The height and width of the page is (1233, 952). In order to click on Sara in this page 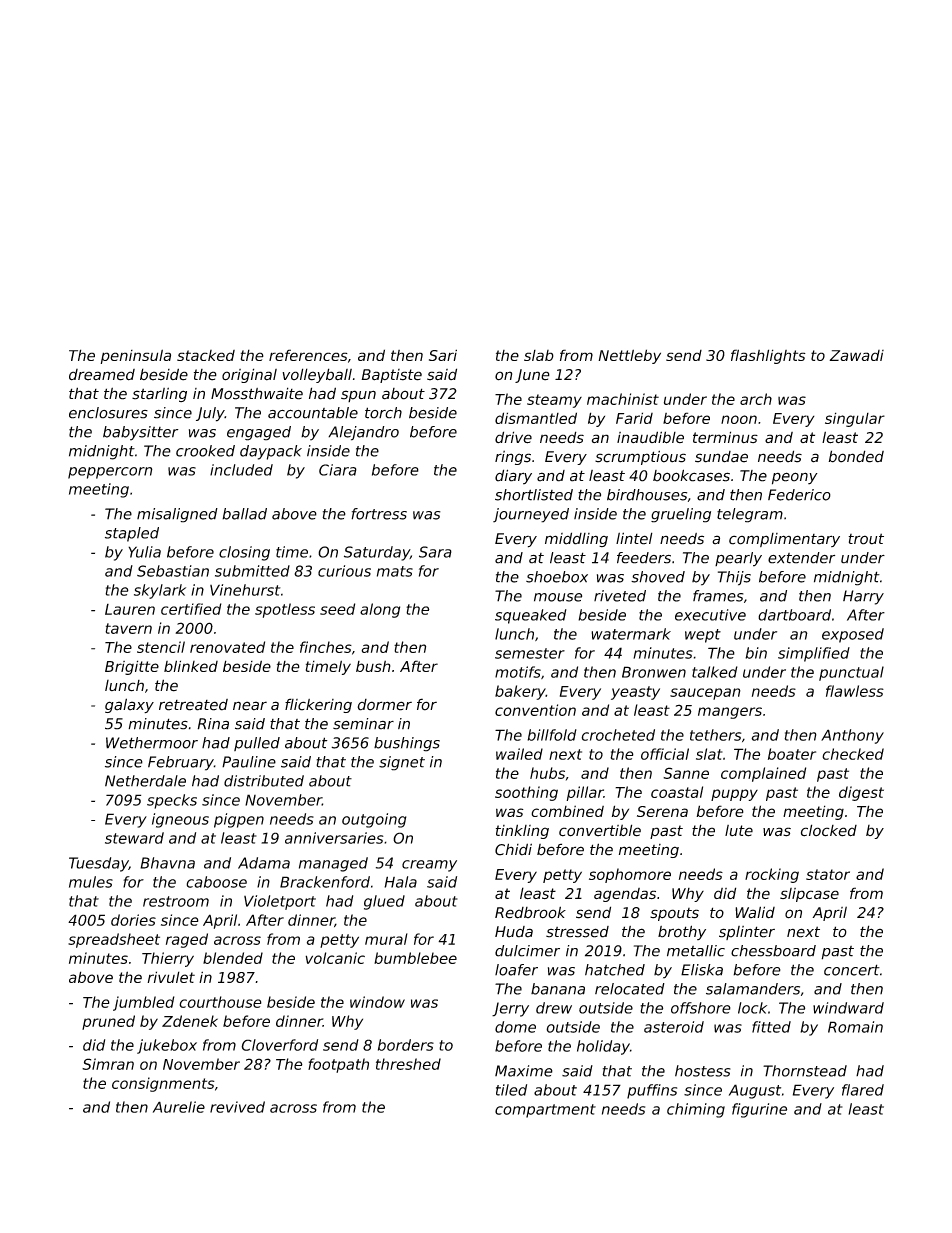, I will do `click(435, 552)`.
